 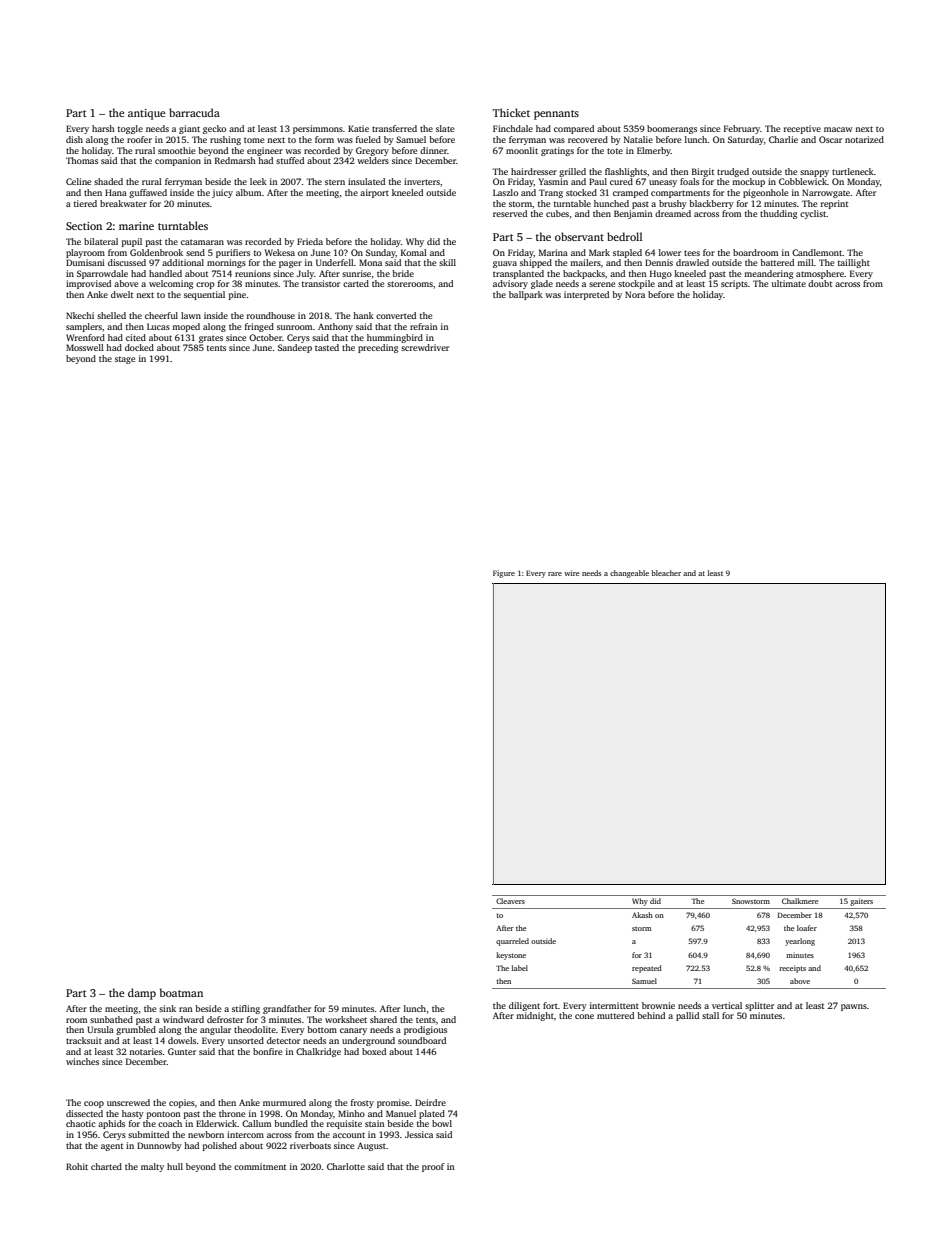 I want to click on Figure, so click(x=504, y=574).
